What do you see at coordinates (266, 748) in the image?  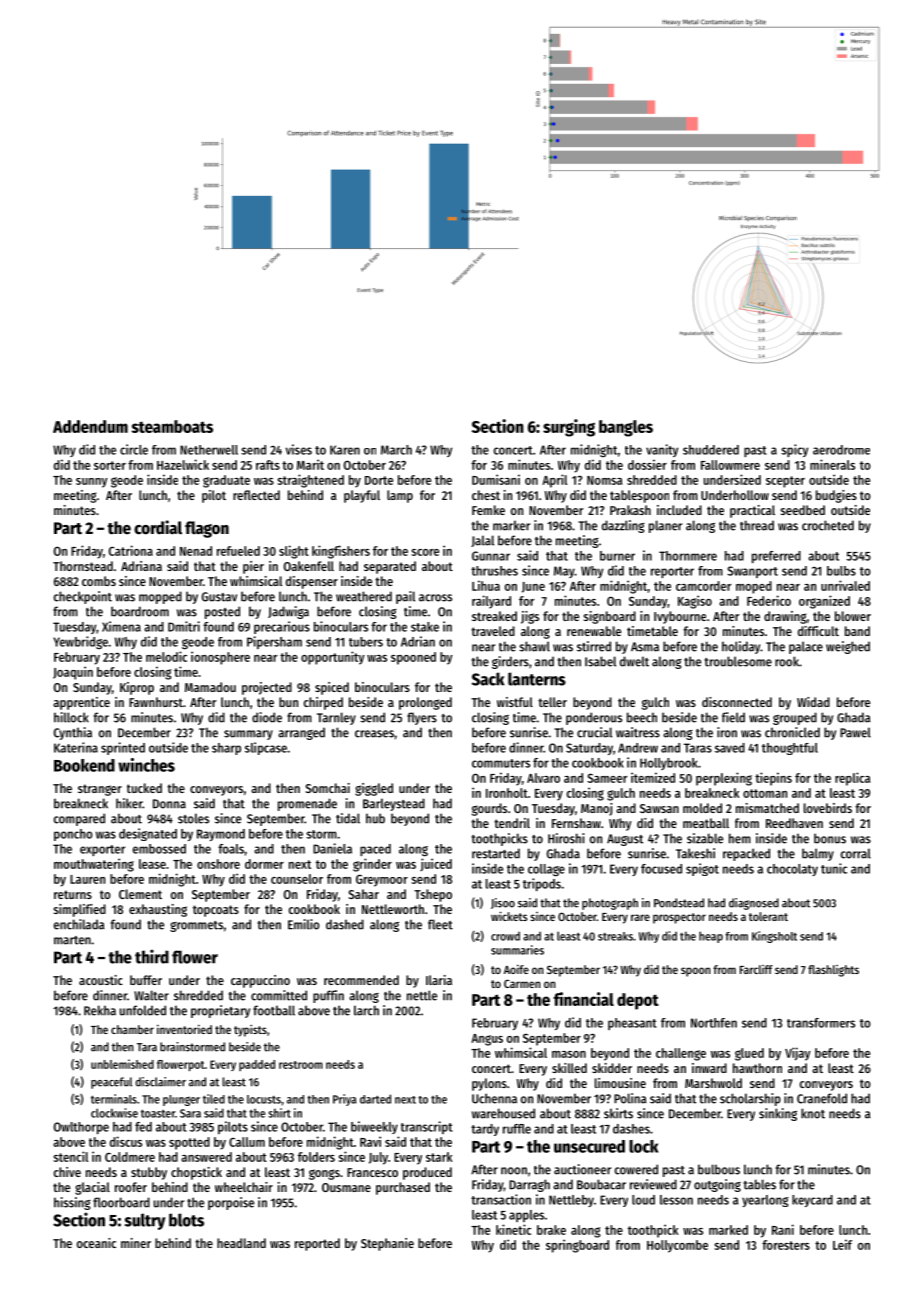 I see `slipcase` at bounding box center [266, 748].
